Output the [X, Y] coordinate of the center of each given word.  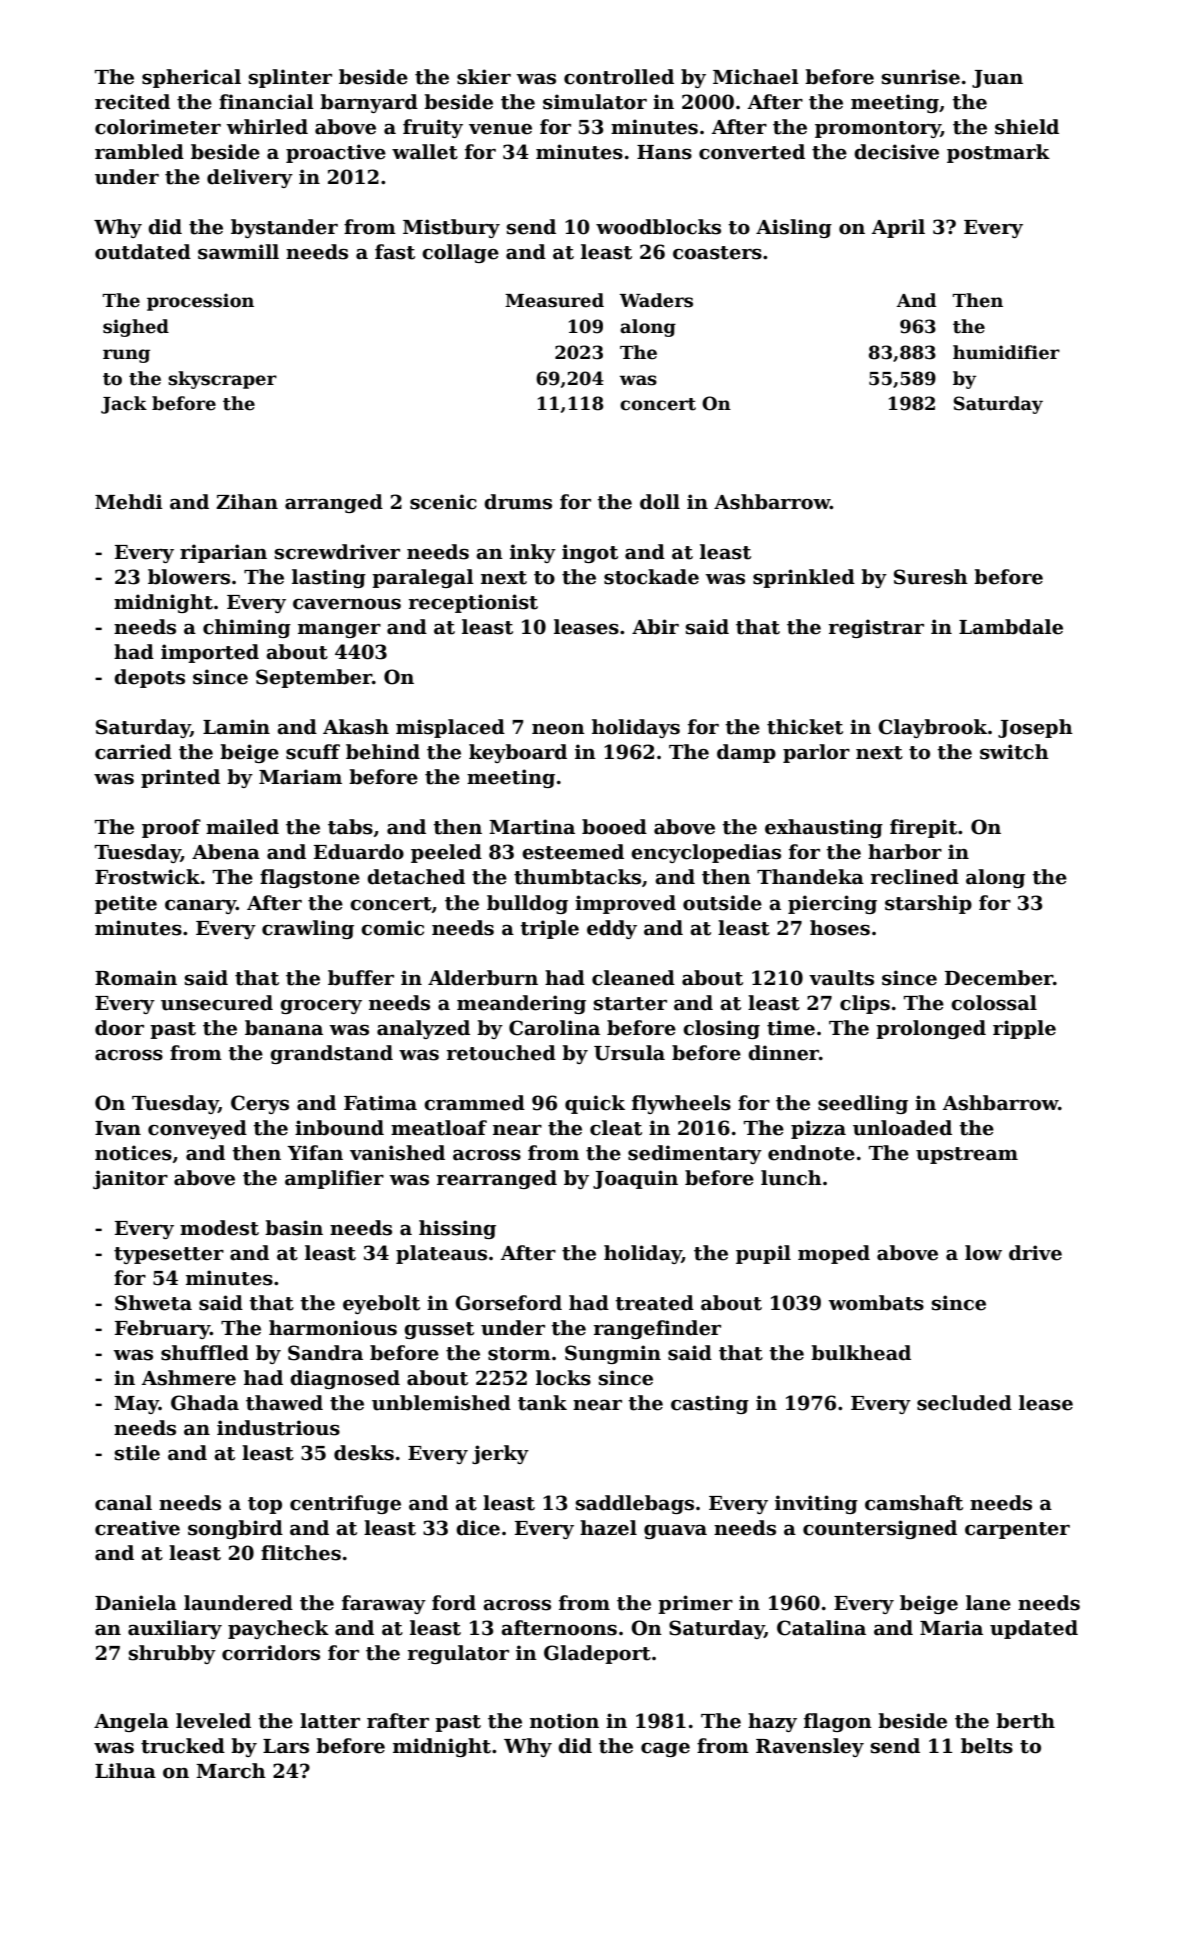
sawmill [238, 252]
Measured [554, 300]
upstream [967, 1155]
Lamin [236, 727]
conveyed [197, 1129]
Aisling [794, 228]
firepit [923, 828]
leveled [213, 1721]
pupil [763, 1254]
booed [614, 827]
